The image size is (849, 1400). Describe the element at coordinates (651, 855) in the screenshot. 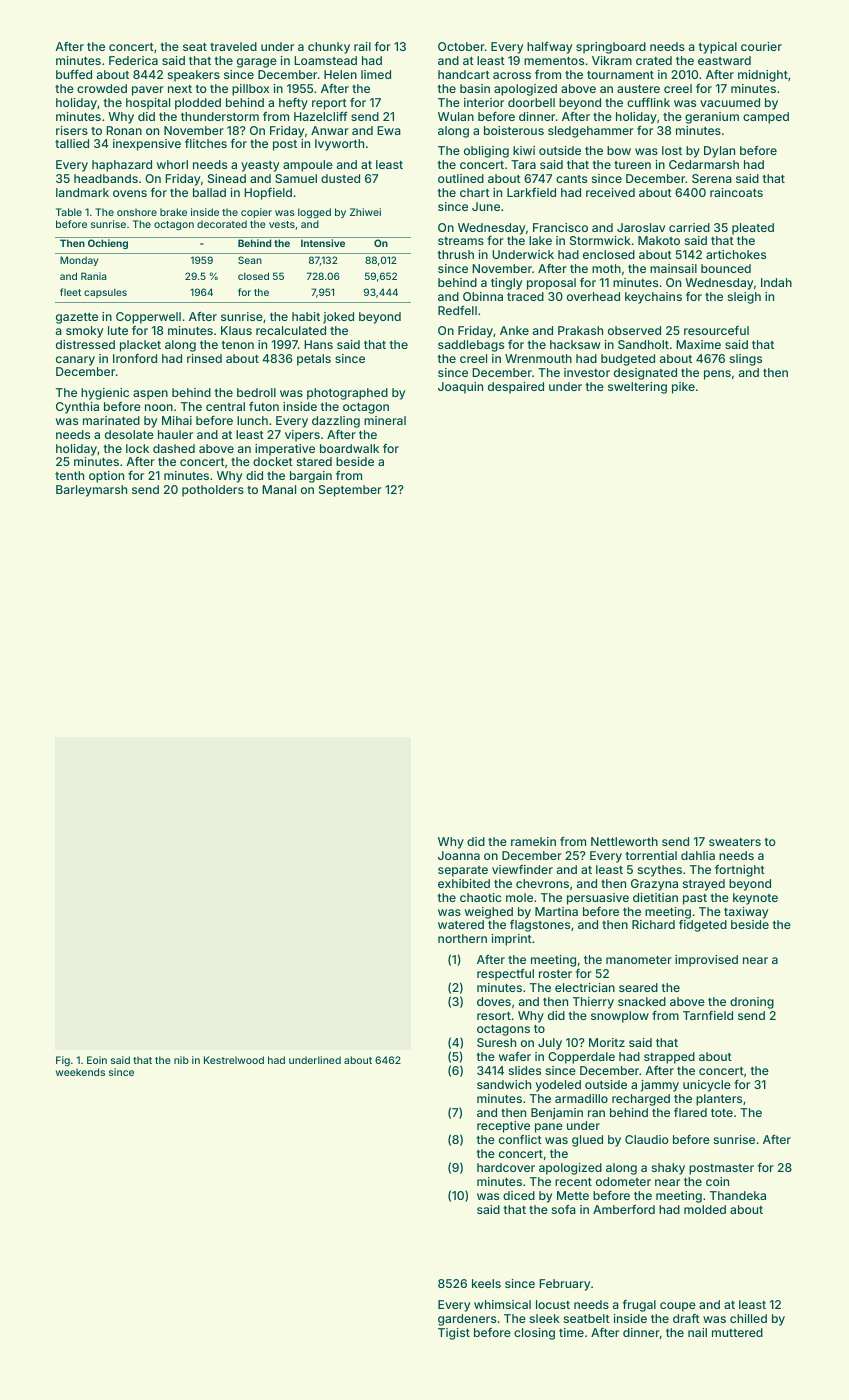

I see `torrential` at that location.
